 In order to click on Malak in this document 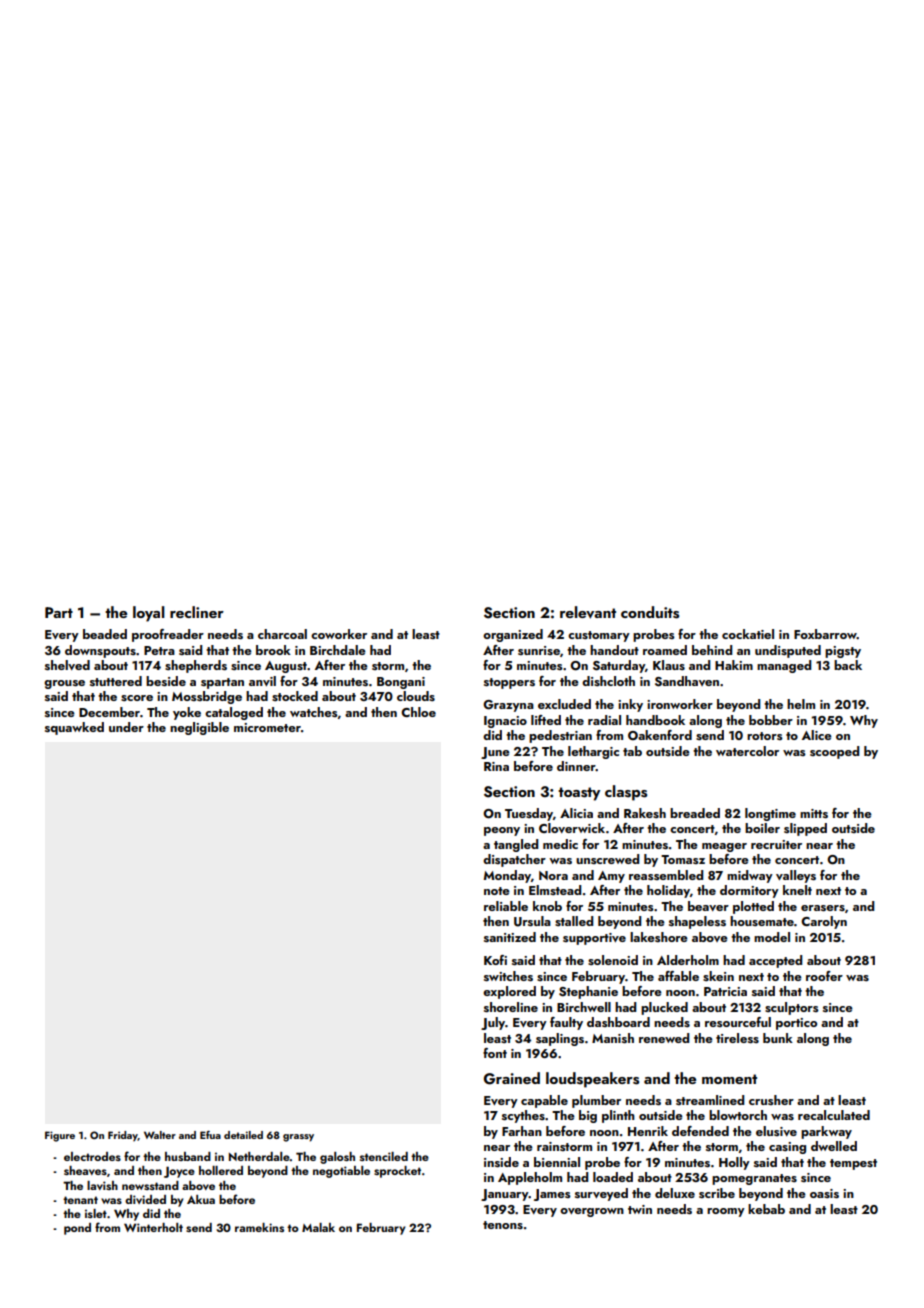, I will do `click(318, 1227)`.
